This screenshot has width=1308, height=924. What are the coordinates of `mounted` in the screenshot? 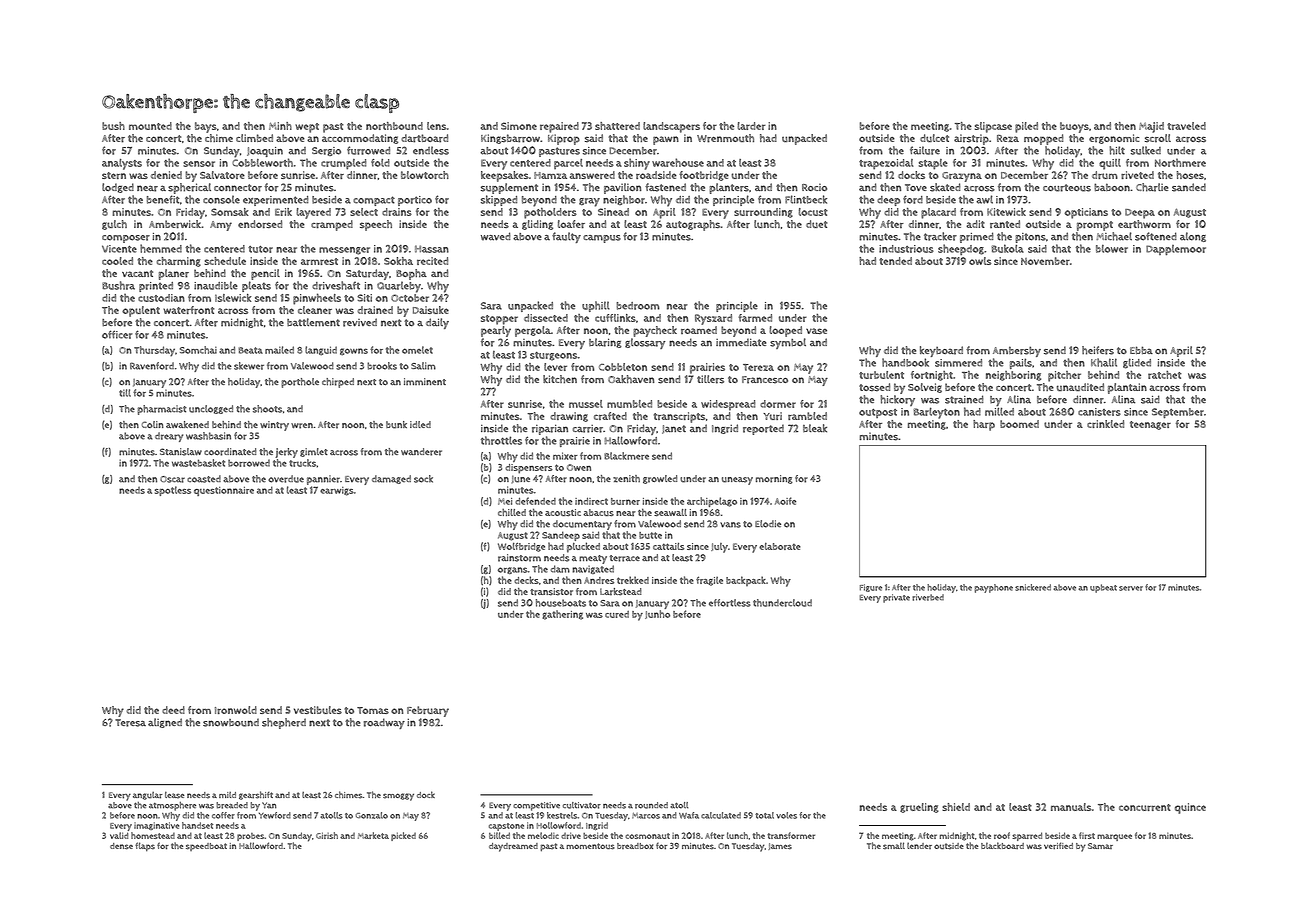 It's located at (150, 126).
